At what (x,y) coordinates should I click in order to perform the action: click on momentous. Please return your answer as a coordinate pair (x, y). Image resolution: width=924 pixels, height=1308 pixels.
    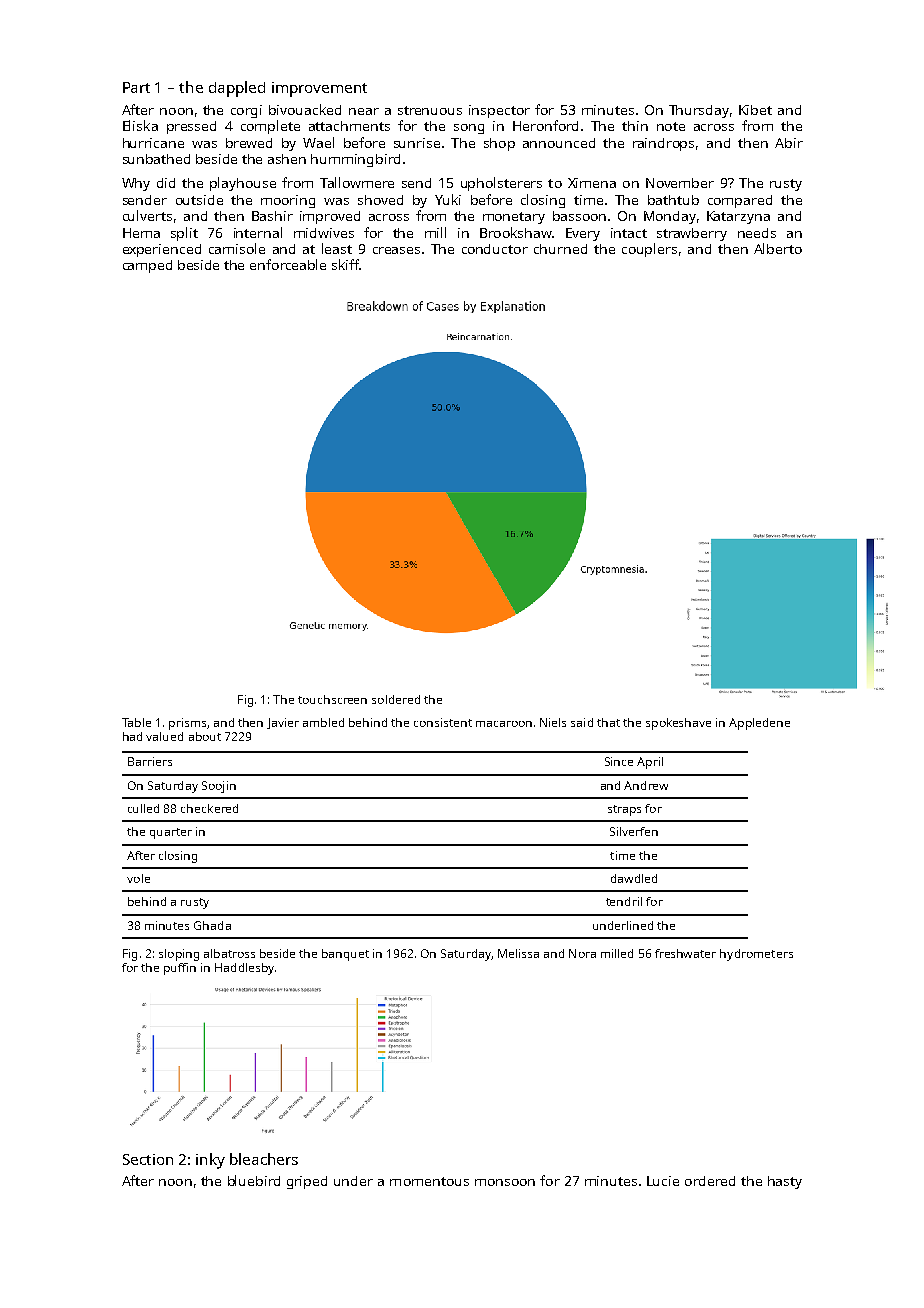
    Looking at the image, I should click on (429, 1181).
